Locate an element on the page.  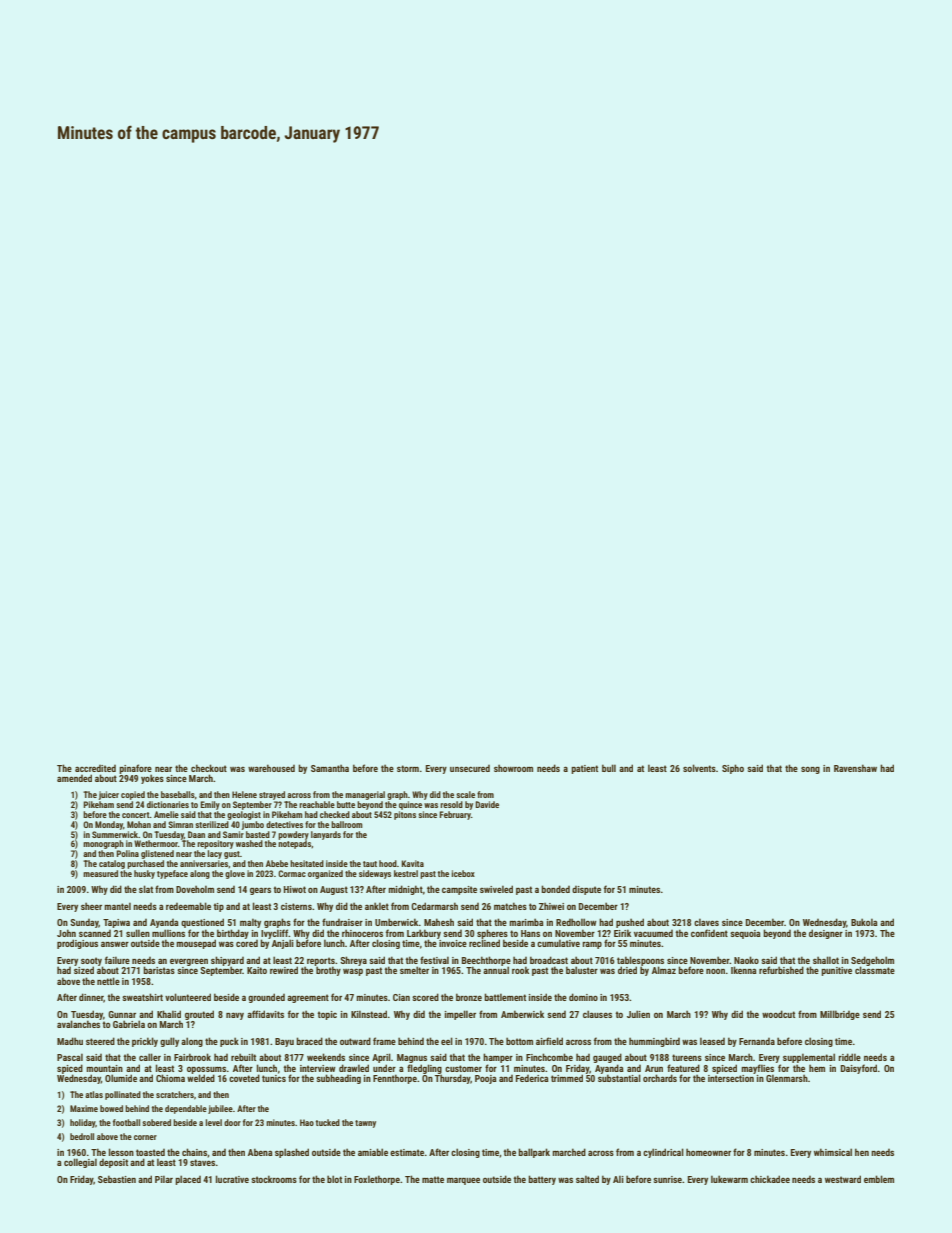
Simran is located at coordinates (180, 824).
